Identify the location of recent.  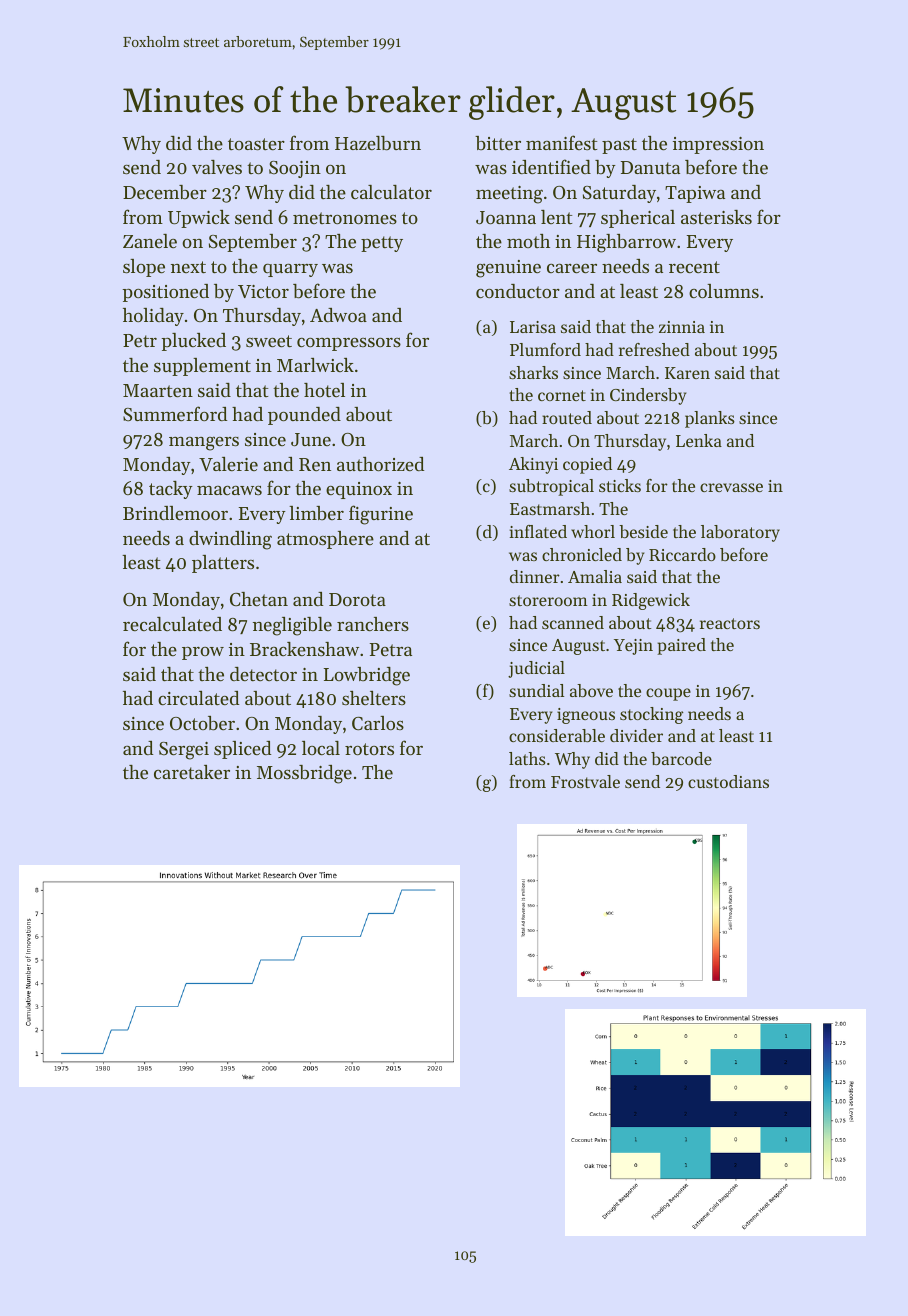
(694, 267).
